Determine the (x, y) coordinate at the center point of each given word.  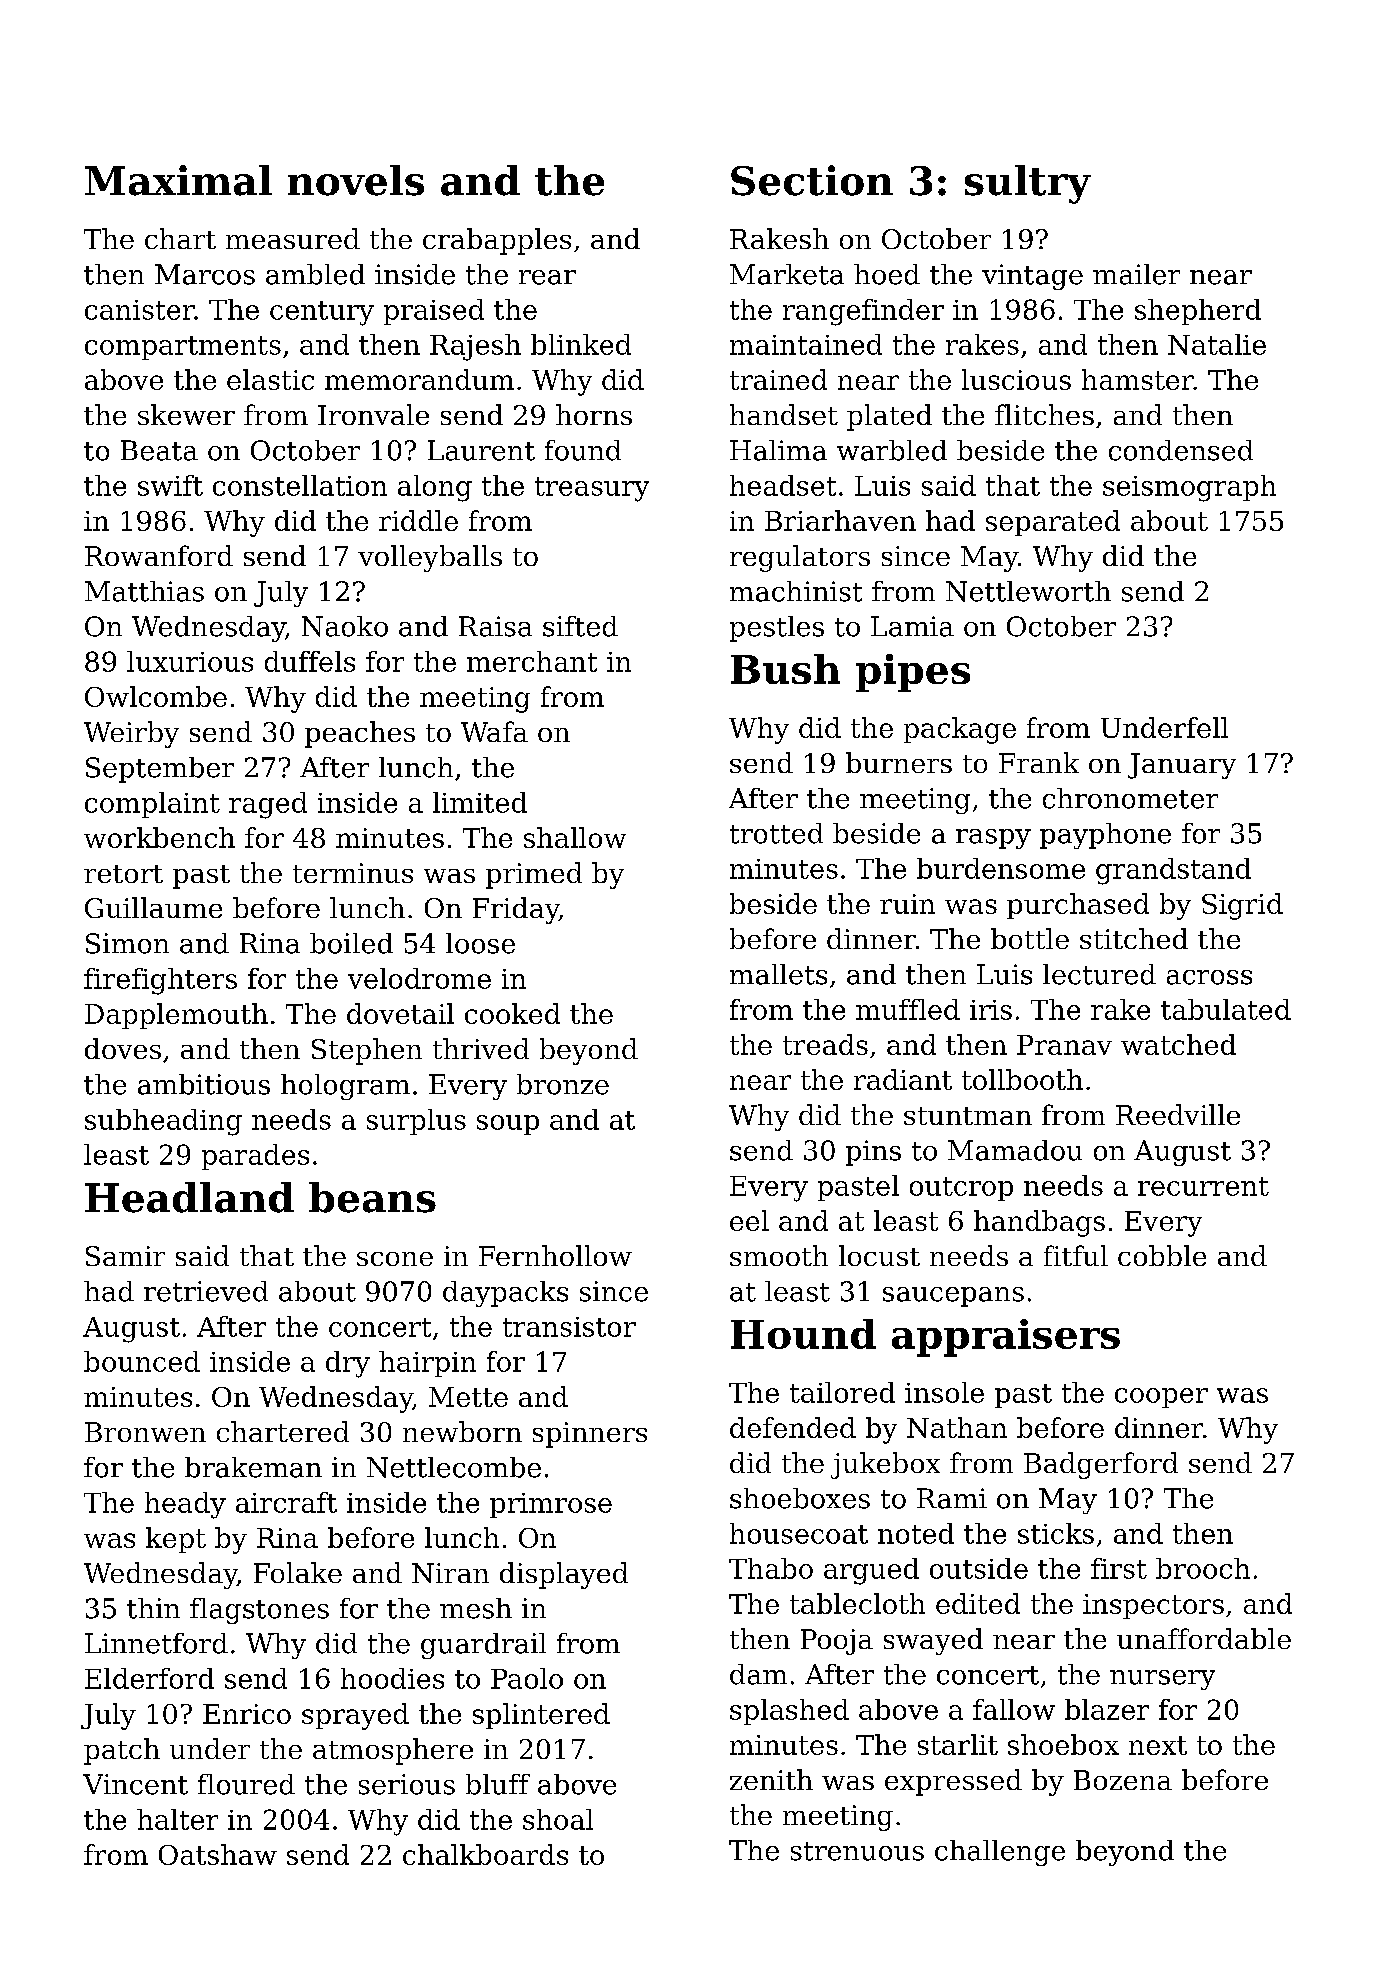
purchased (1078, 906)
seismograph (1189, 488)
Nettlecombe (454, 1467)
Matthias (144, 591)
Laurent (481, 450)
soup (508, 1125)
